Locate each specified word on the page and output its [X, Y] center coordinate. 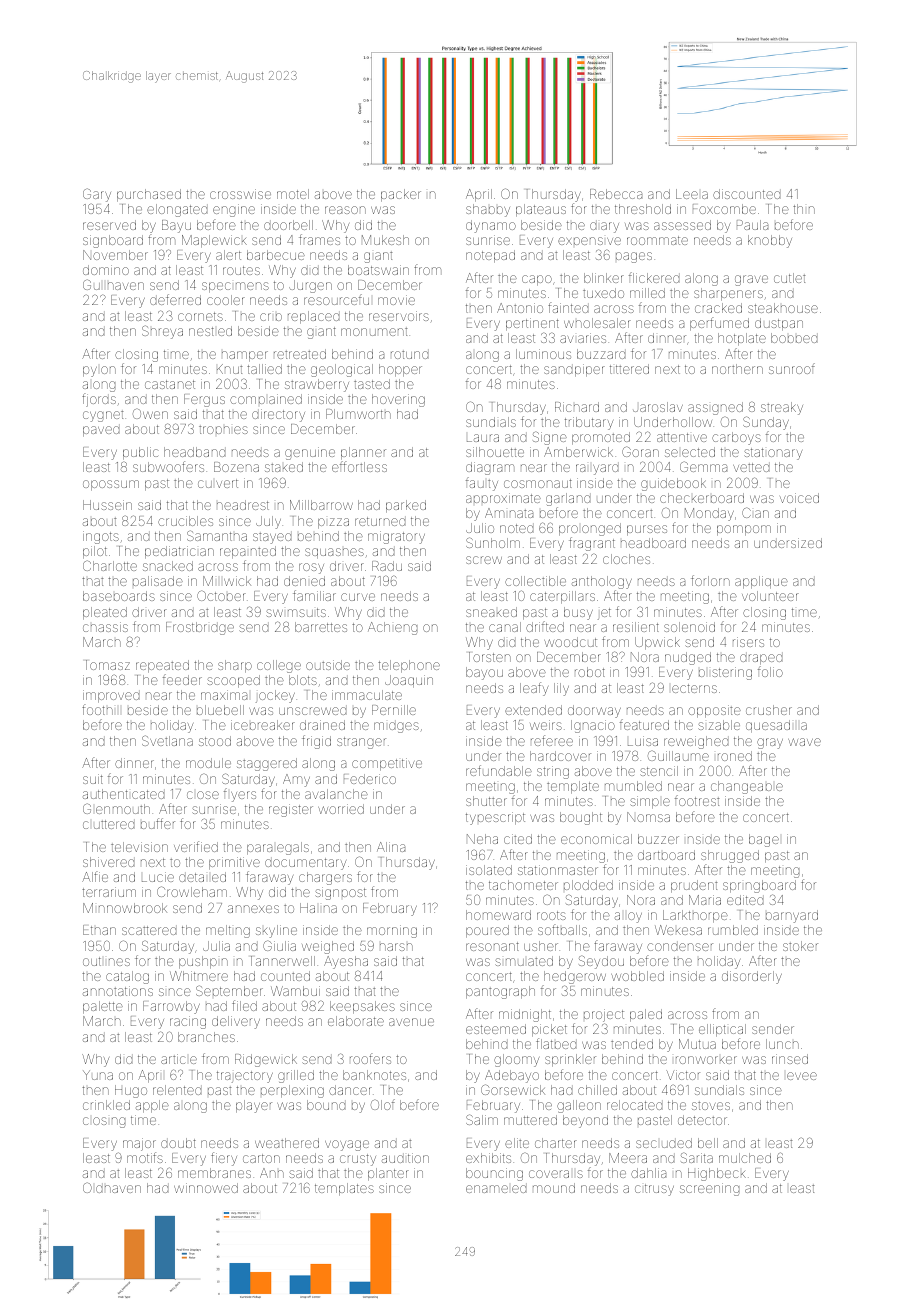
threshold [643, 209]
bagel [764, 840]
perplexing [292, 1091]
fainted [568, 307]
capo [537, 280]
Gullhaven [113, 284]
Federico [370, 779]
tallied [264, 369]
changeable [747, 787]
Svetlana [167, 740]
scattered [149, 930]
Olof [383, 1104]
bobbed [794, 338]
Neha [482, 839]
